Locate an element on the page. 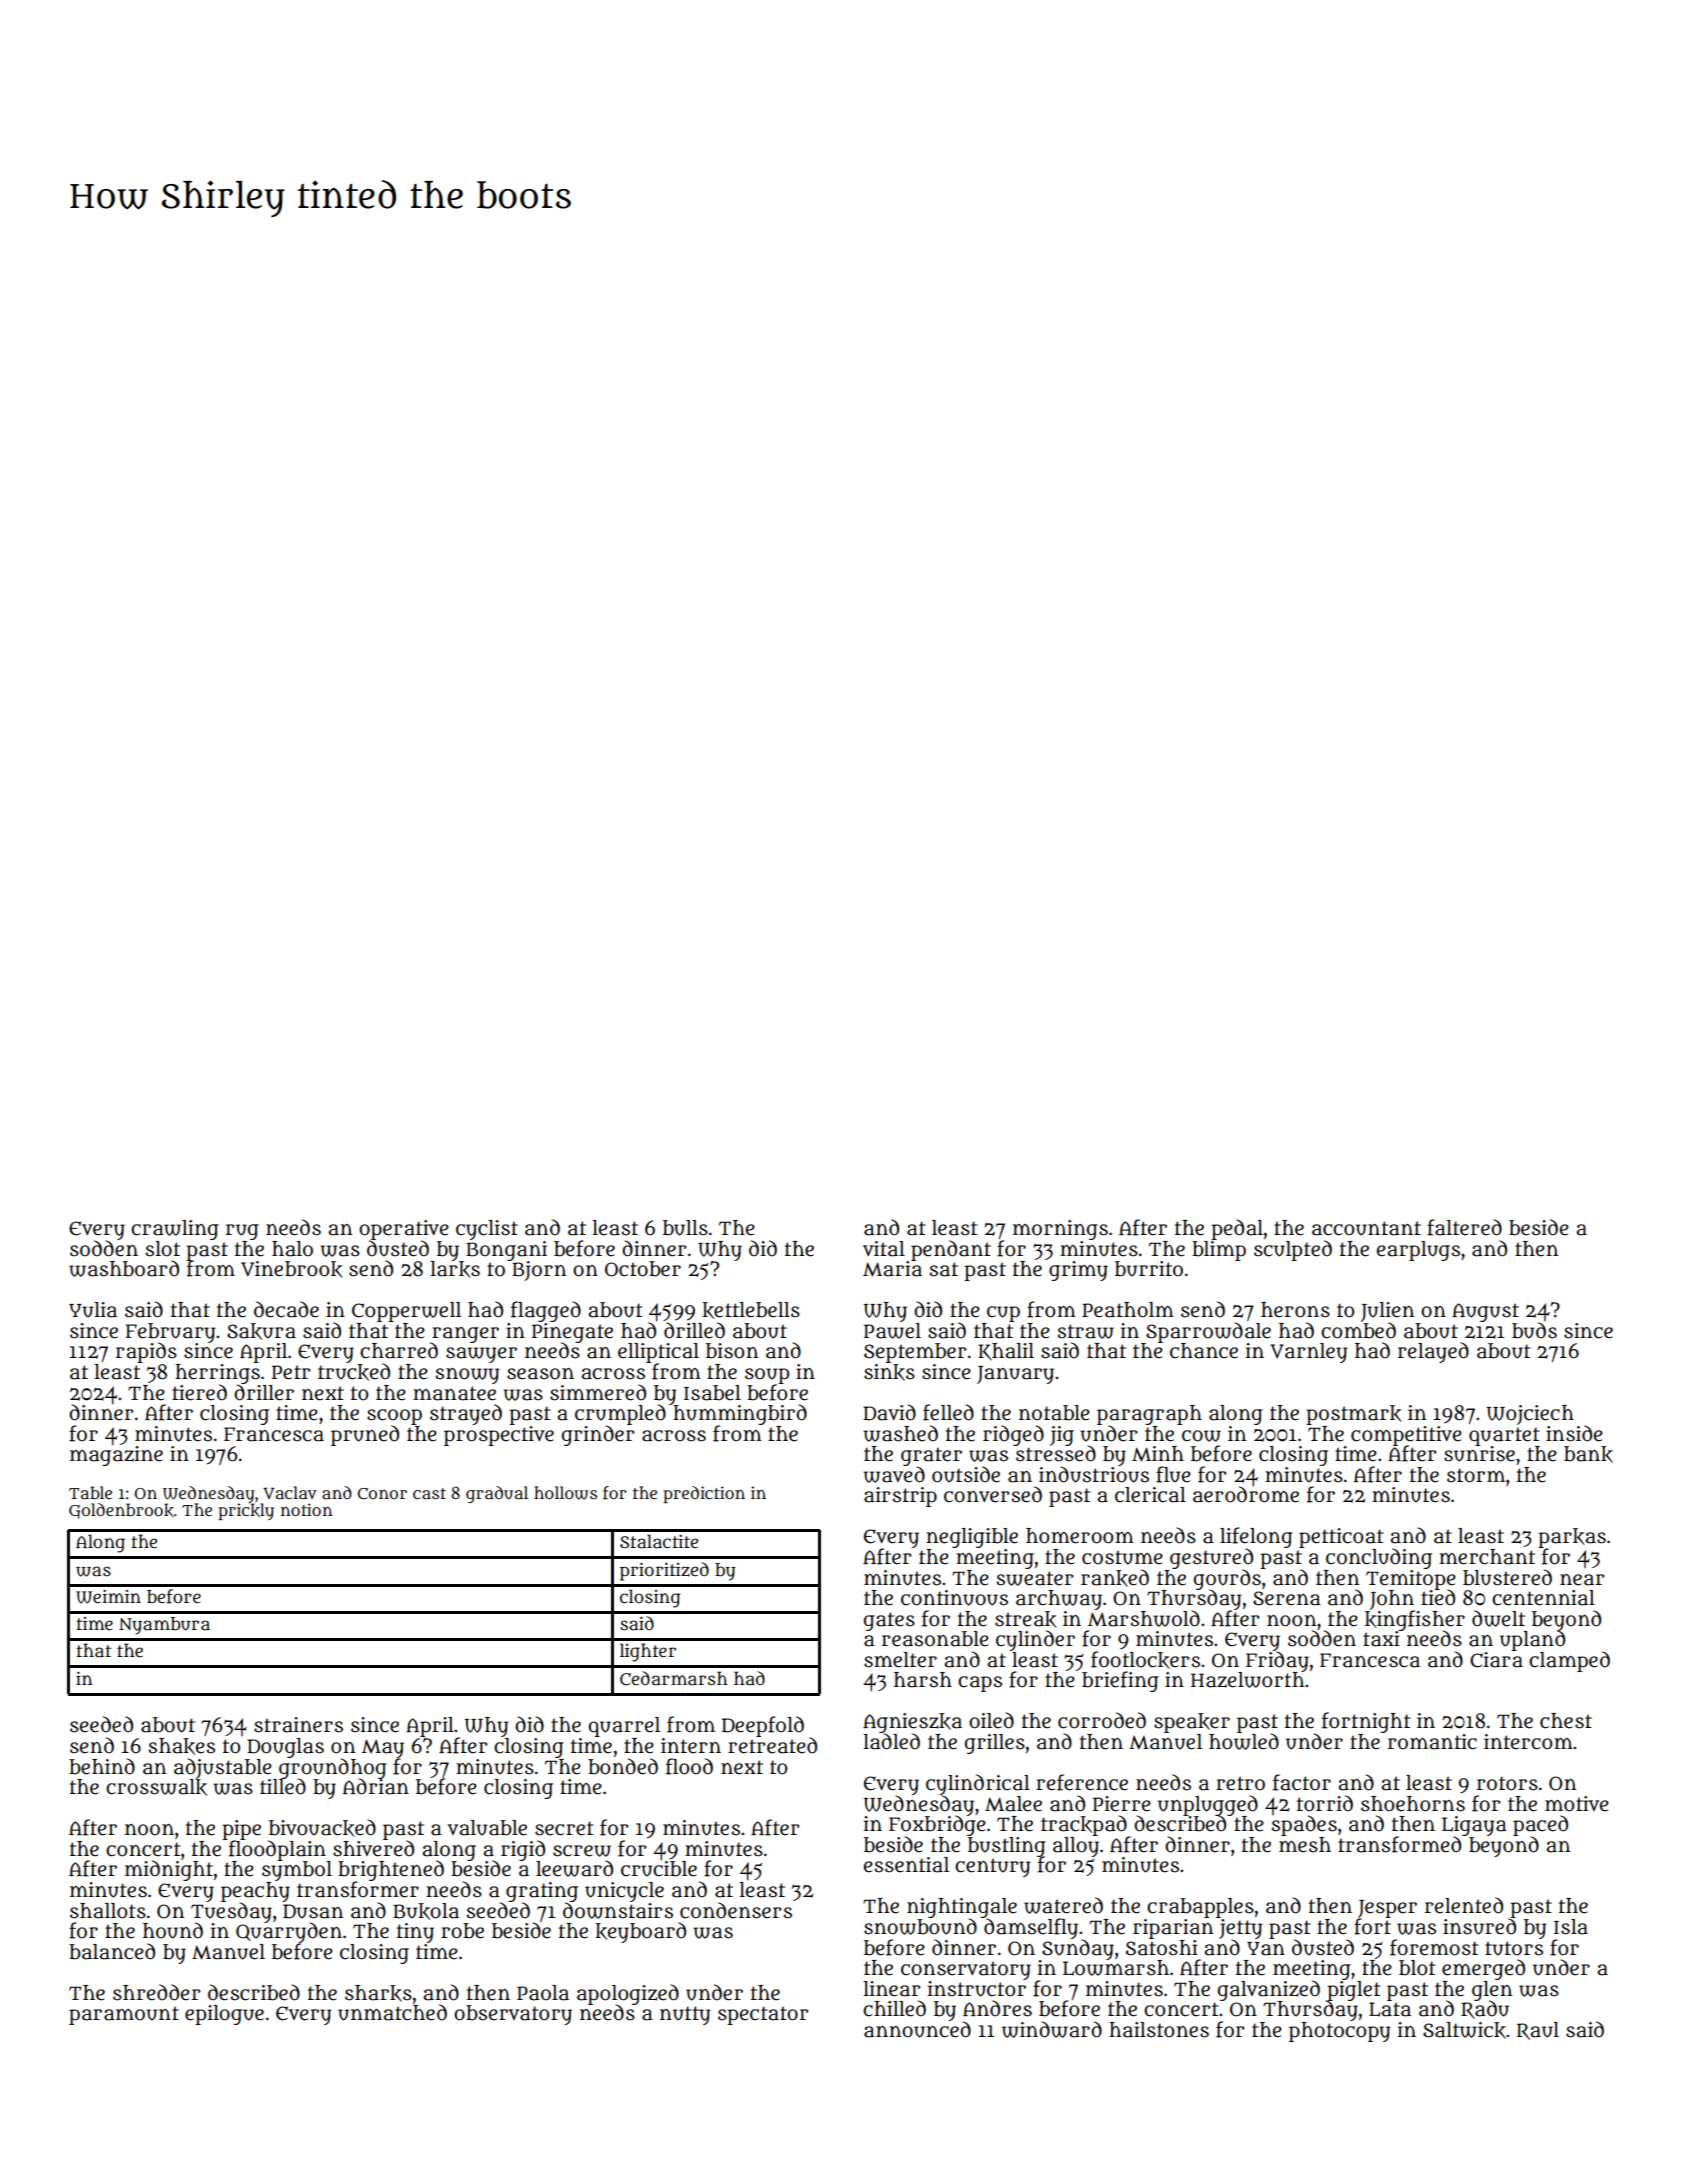 The width and height of the document is (1683, 2178). snowy is located at coordinates (467, 1376).
